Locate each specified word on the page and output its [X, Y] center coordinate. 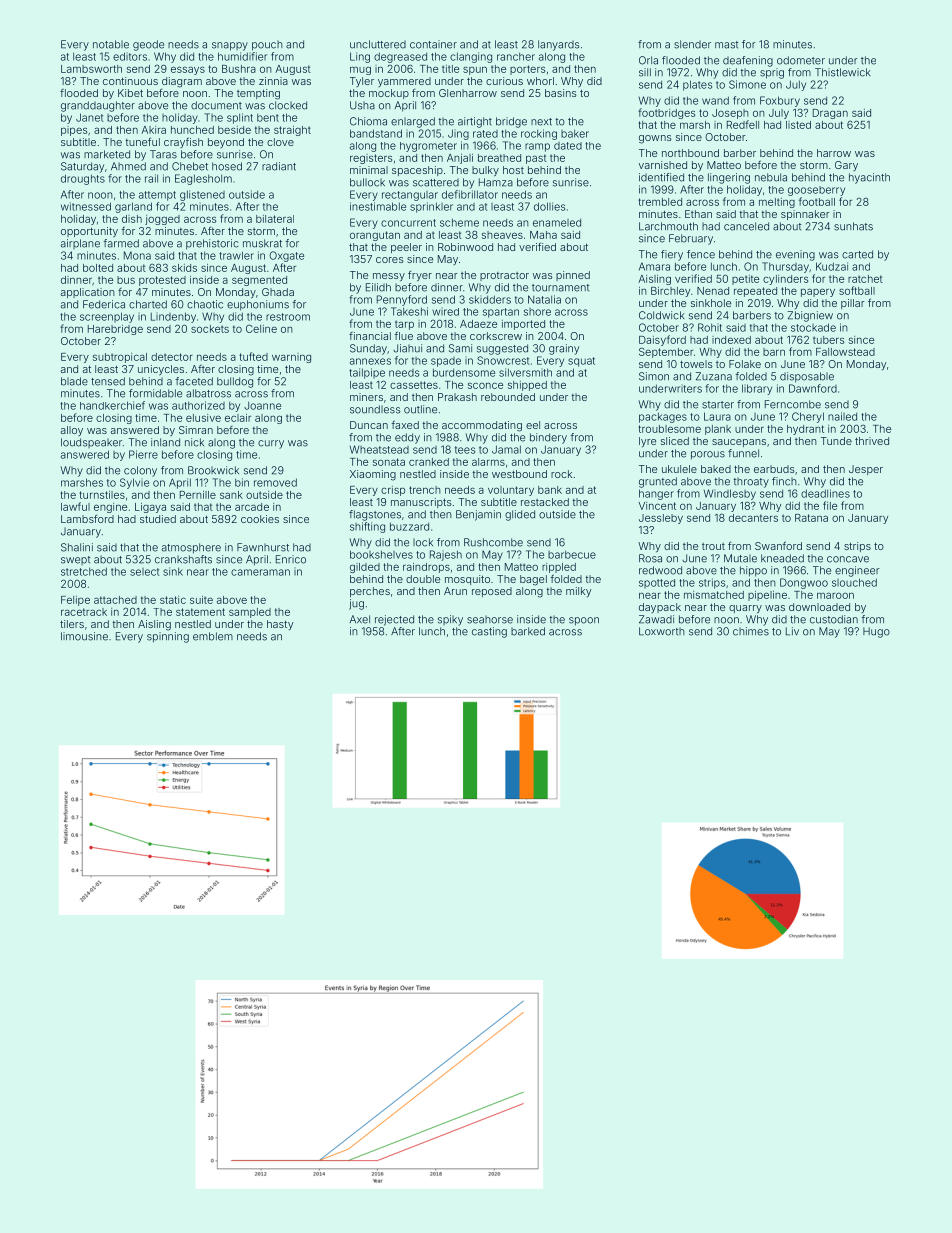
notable [111, 44]
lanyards [558, 45]
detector [172, 357]
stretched [84, 571]
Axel [360, 619]
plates [697, 85]
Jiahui [407, 348]
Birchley [670, 292]
